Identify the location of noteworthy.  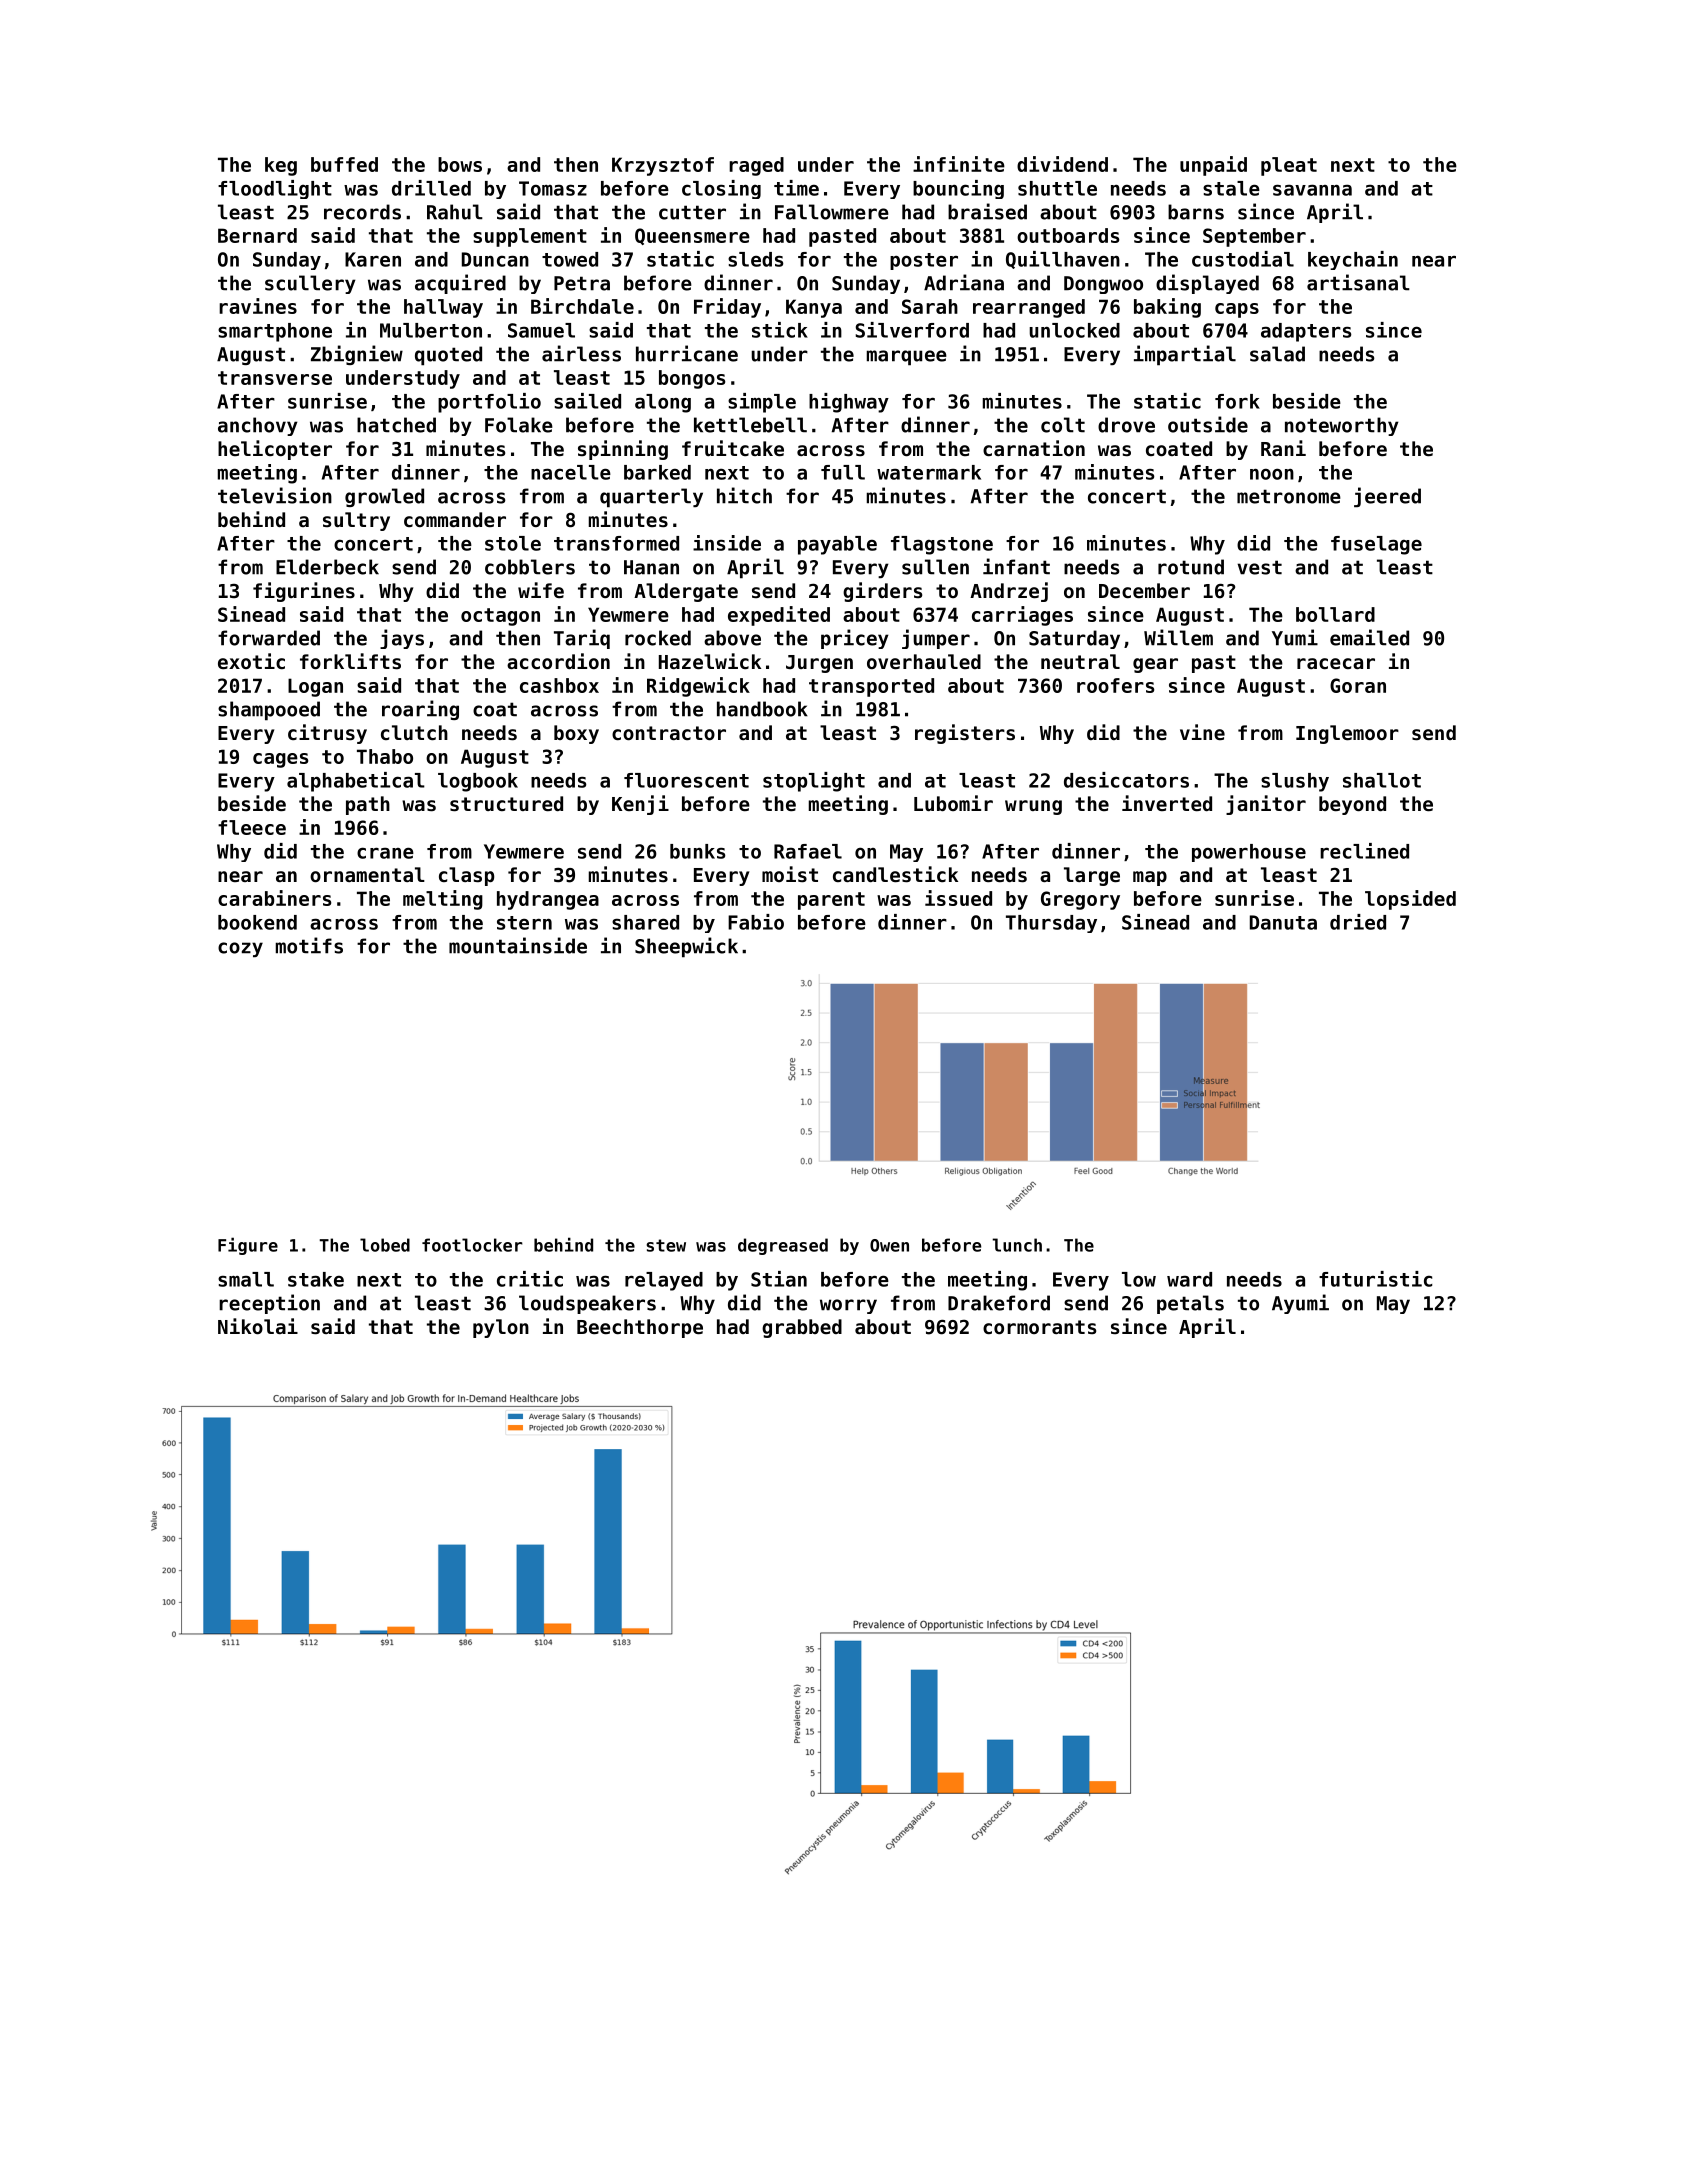
(1342, 426).
